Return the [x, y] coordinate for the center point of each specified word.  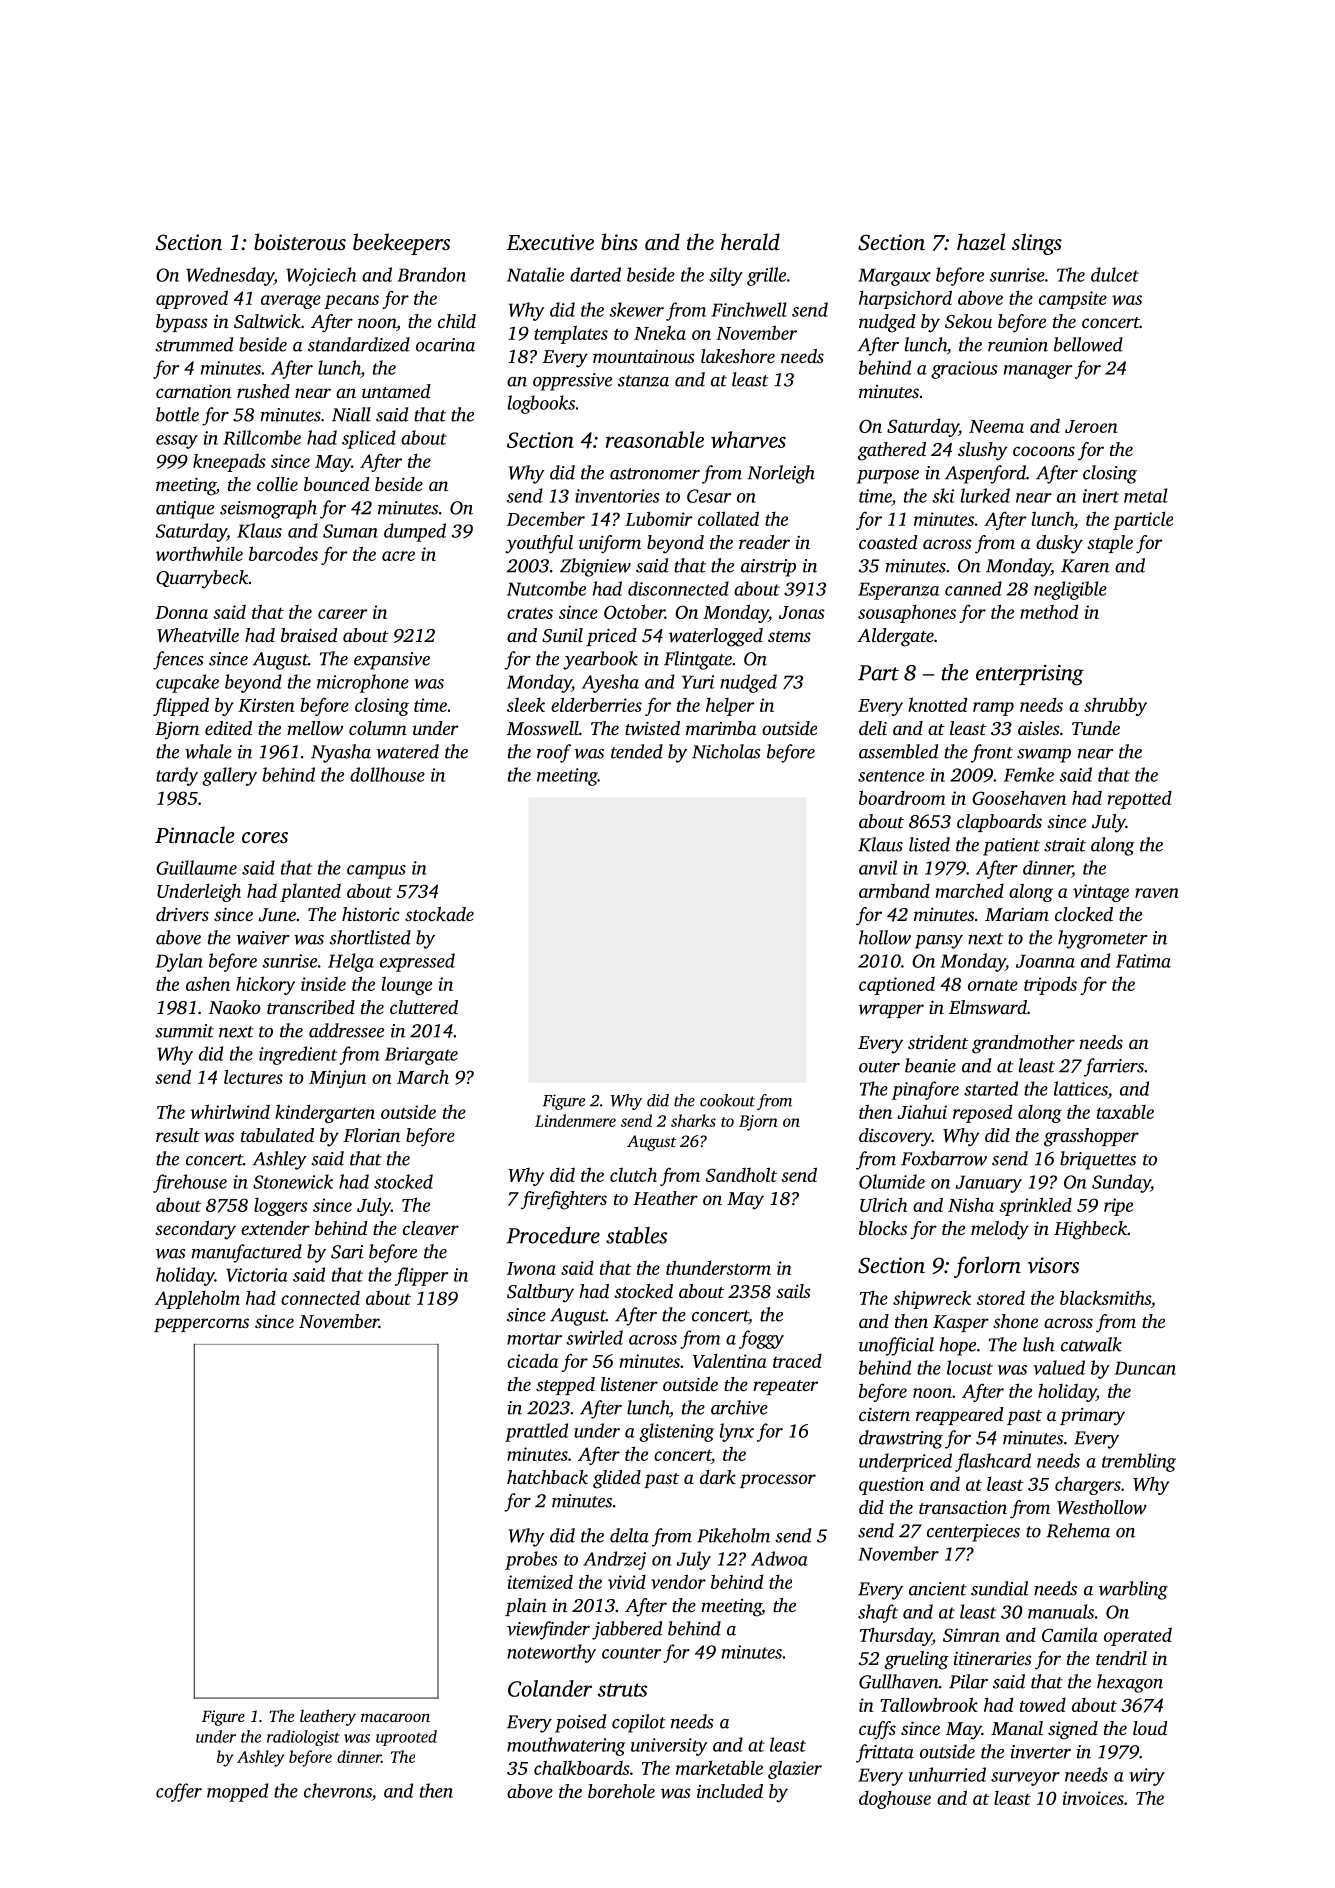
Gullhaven [899, 1681]
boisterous [300, 241]
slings [1037, 244]
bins [619, 241]
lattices [1081, 1088]
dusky [1059, 544]
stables [636, 1235]
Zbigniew [595, 567]
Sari [347, 1252]
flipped [181, 706]
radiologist [303, 1738]
